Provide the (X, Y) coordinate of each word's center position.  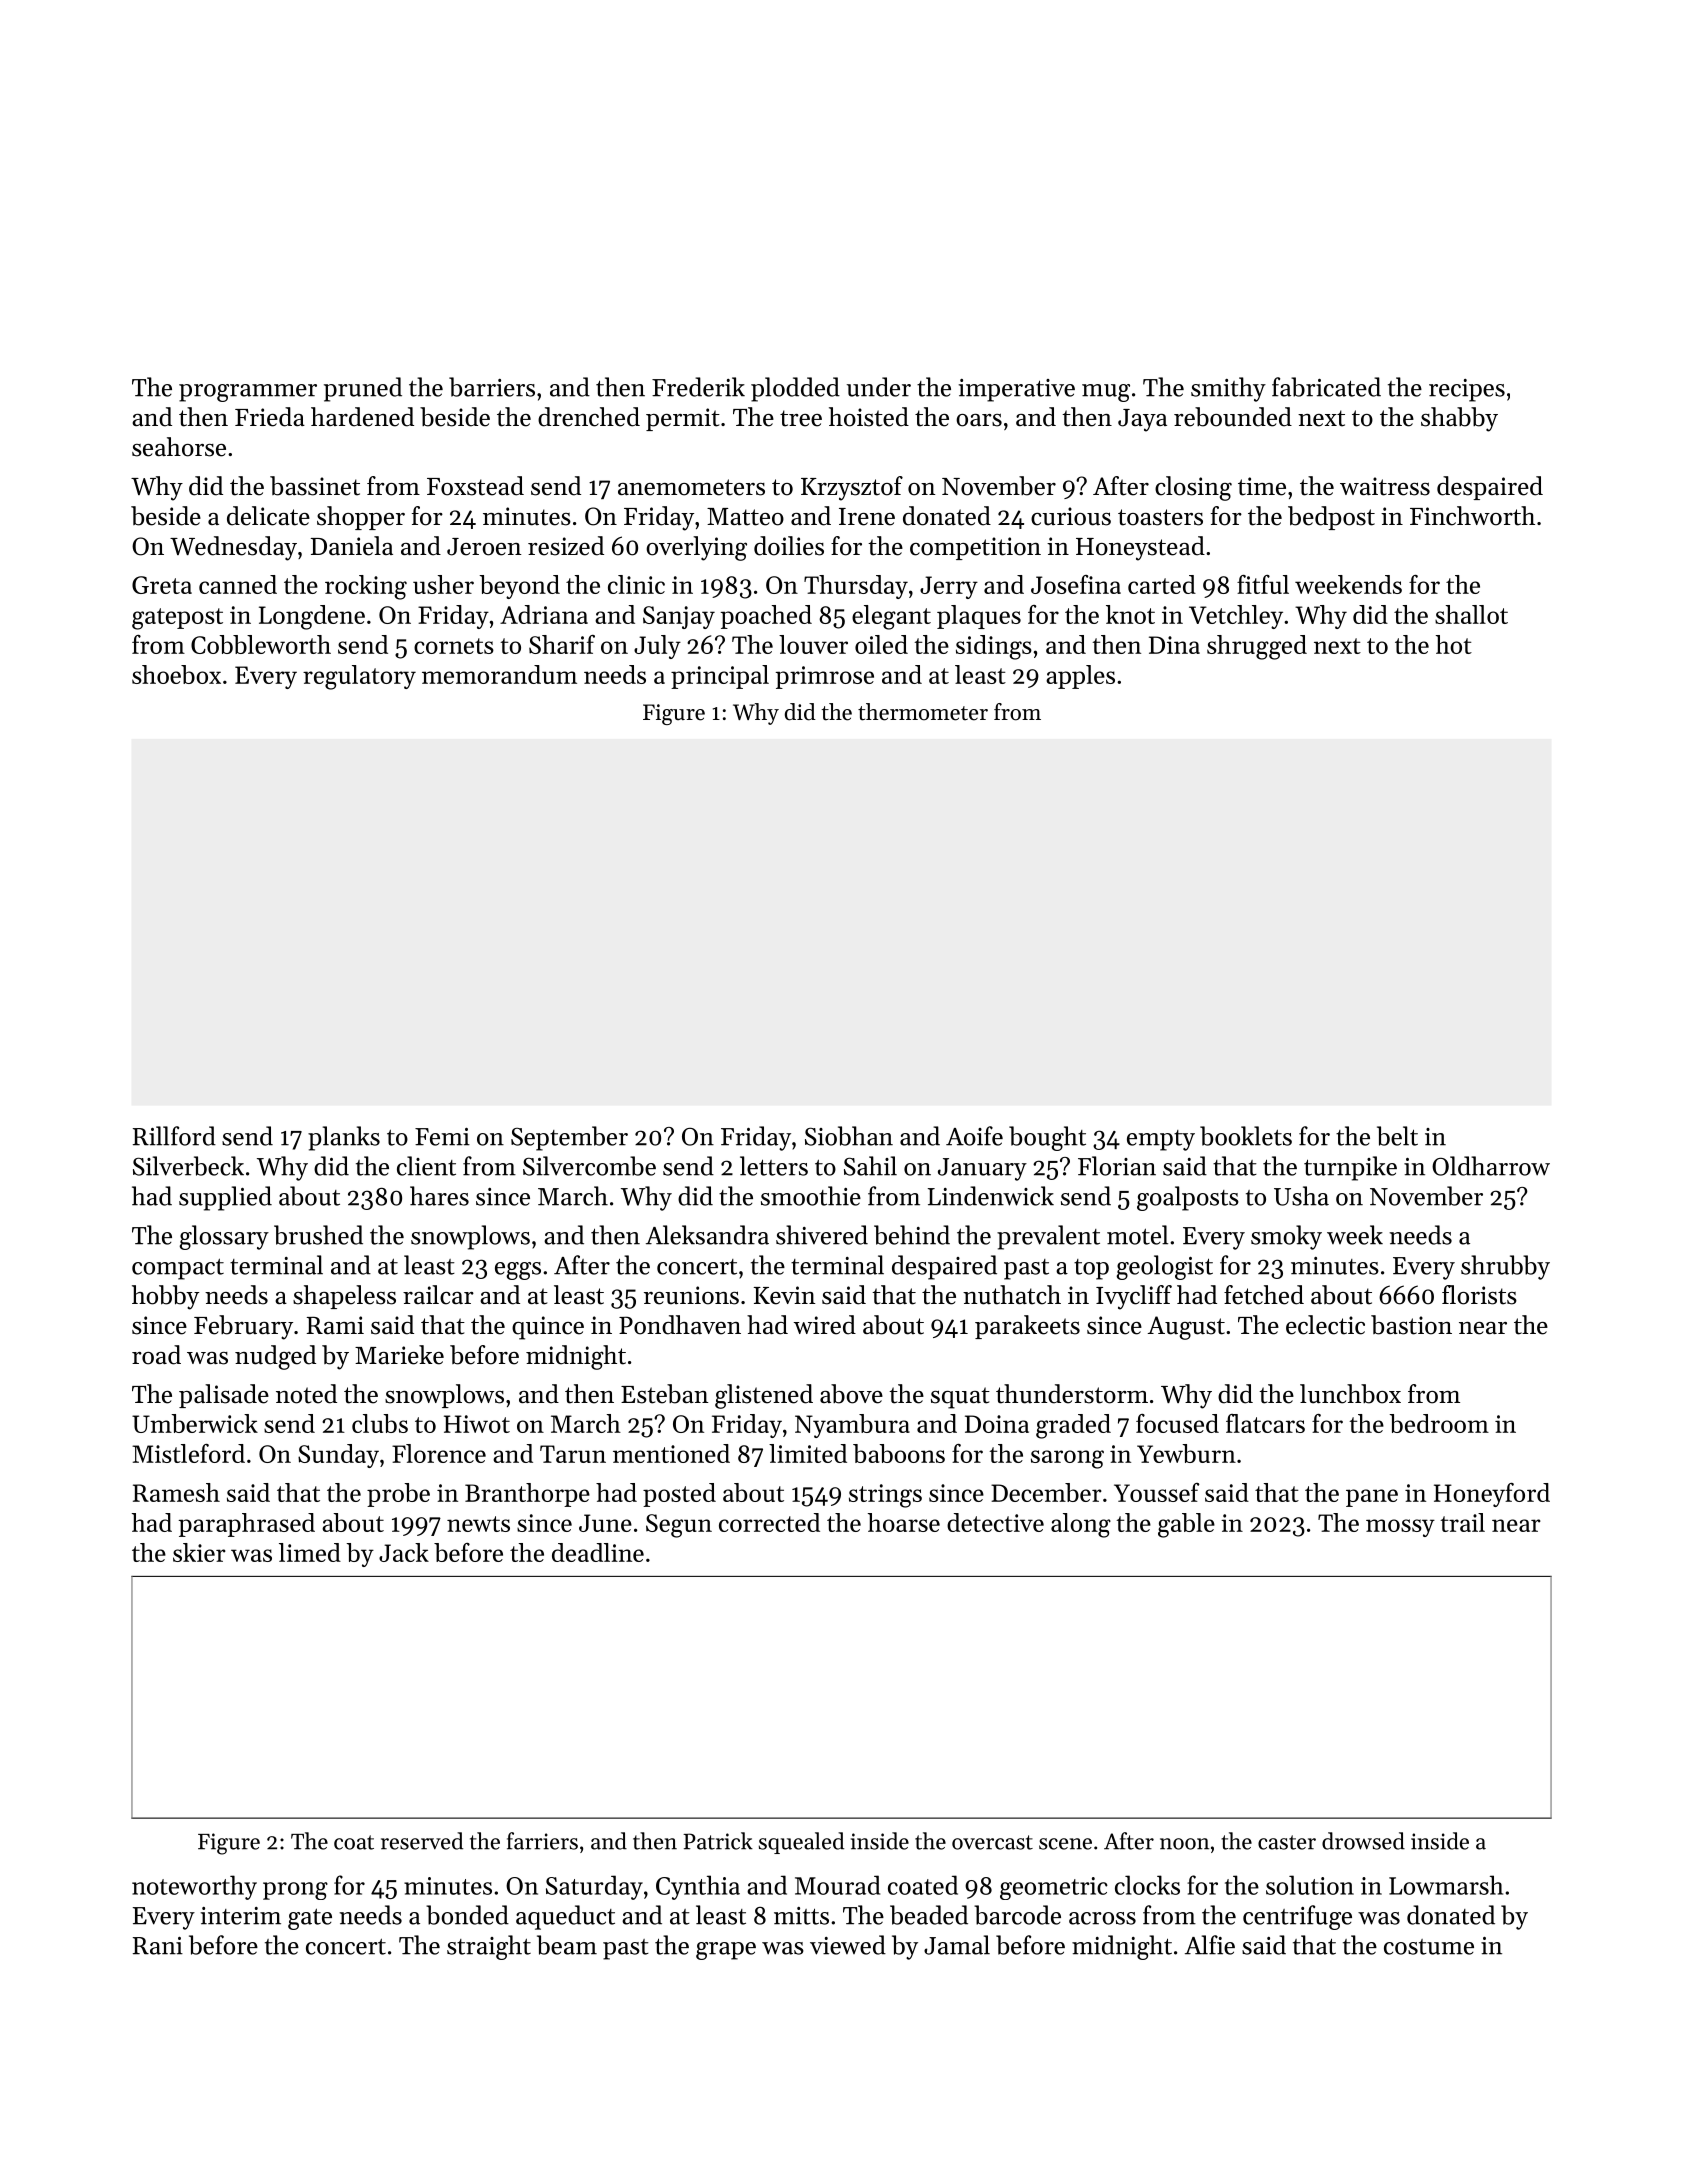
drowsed (1363, 1841)
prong (295, 1891)
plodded (795, 389)
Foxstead (475, 486)
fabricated (1326, 387)
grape (726, 1951)
